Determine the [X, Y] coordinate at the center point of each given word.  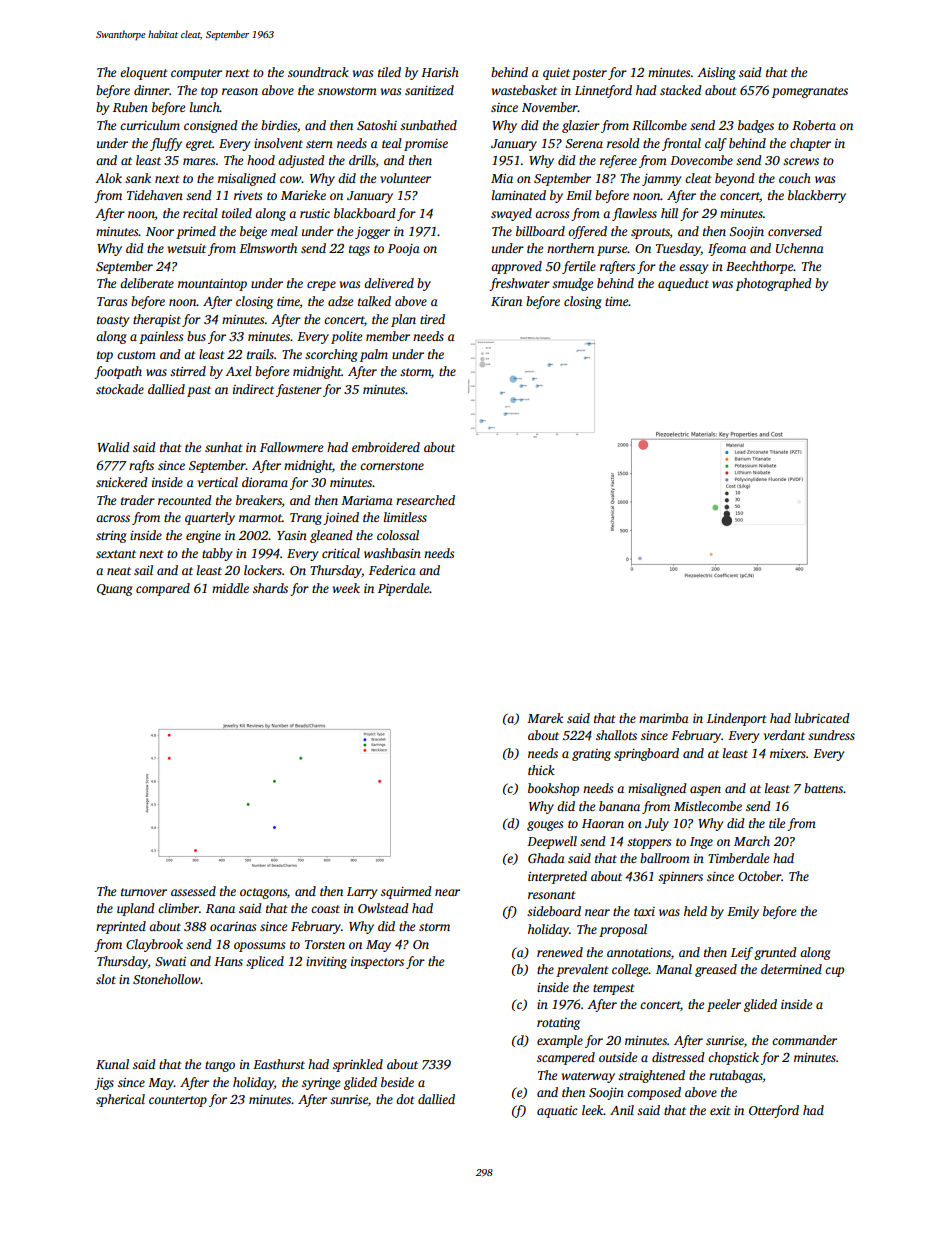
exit [720, 1110]
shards [270, 588]
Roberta [814, 125]
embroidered [386, 447]
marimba [664, 718]
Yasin [292, 535]
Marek [545, 718]
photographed [774, 284]
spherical [120, 1100]
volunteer [405, 178]
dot [405, 1099]
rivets [248, 195]
